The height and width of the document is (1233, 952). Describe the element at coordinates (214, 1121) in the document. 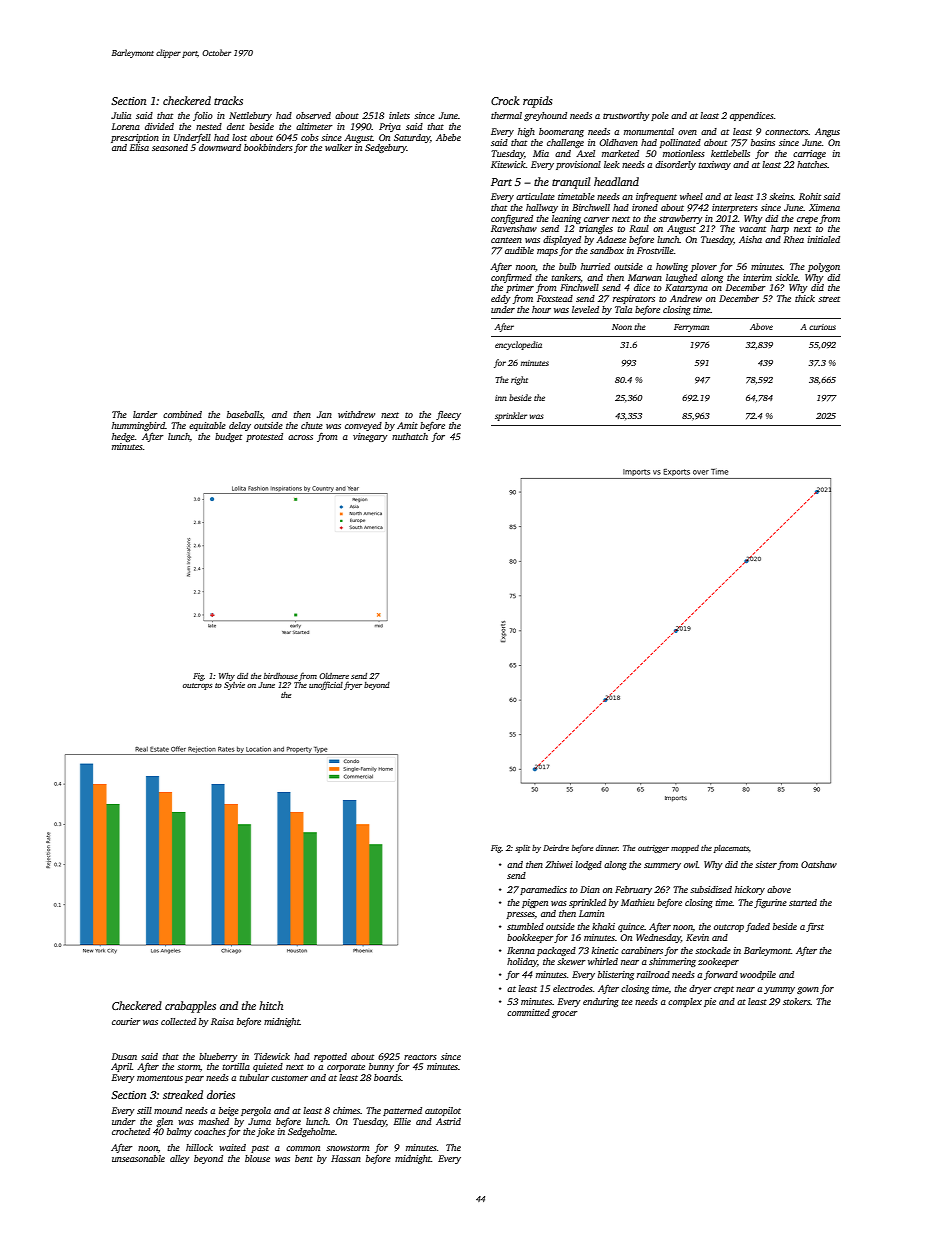

I see `mashed` at that location.
